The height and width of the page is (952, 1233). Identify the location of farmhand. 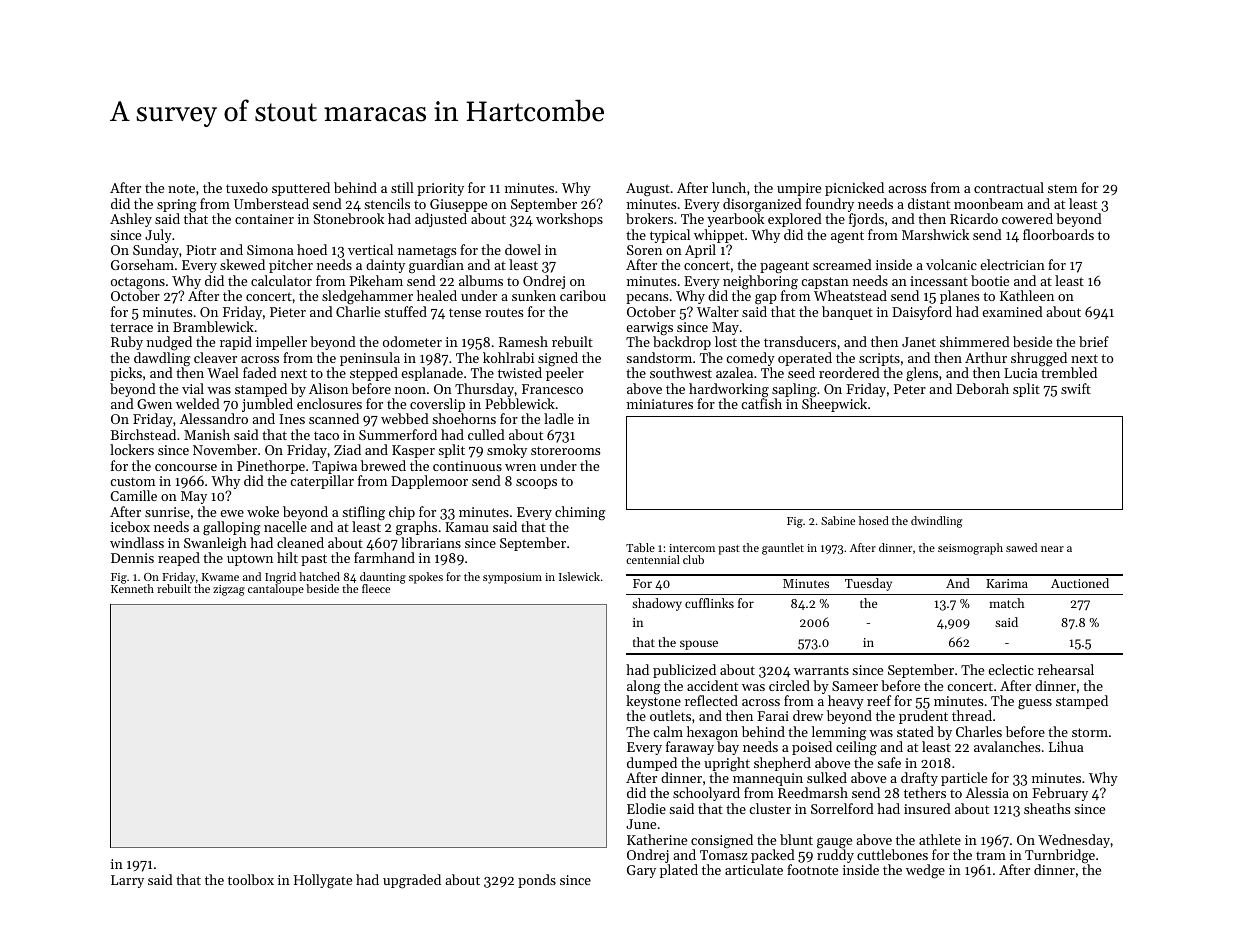
(384, 557).
